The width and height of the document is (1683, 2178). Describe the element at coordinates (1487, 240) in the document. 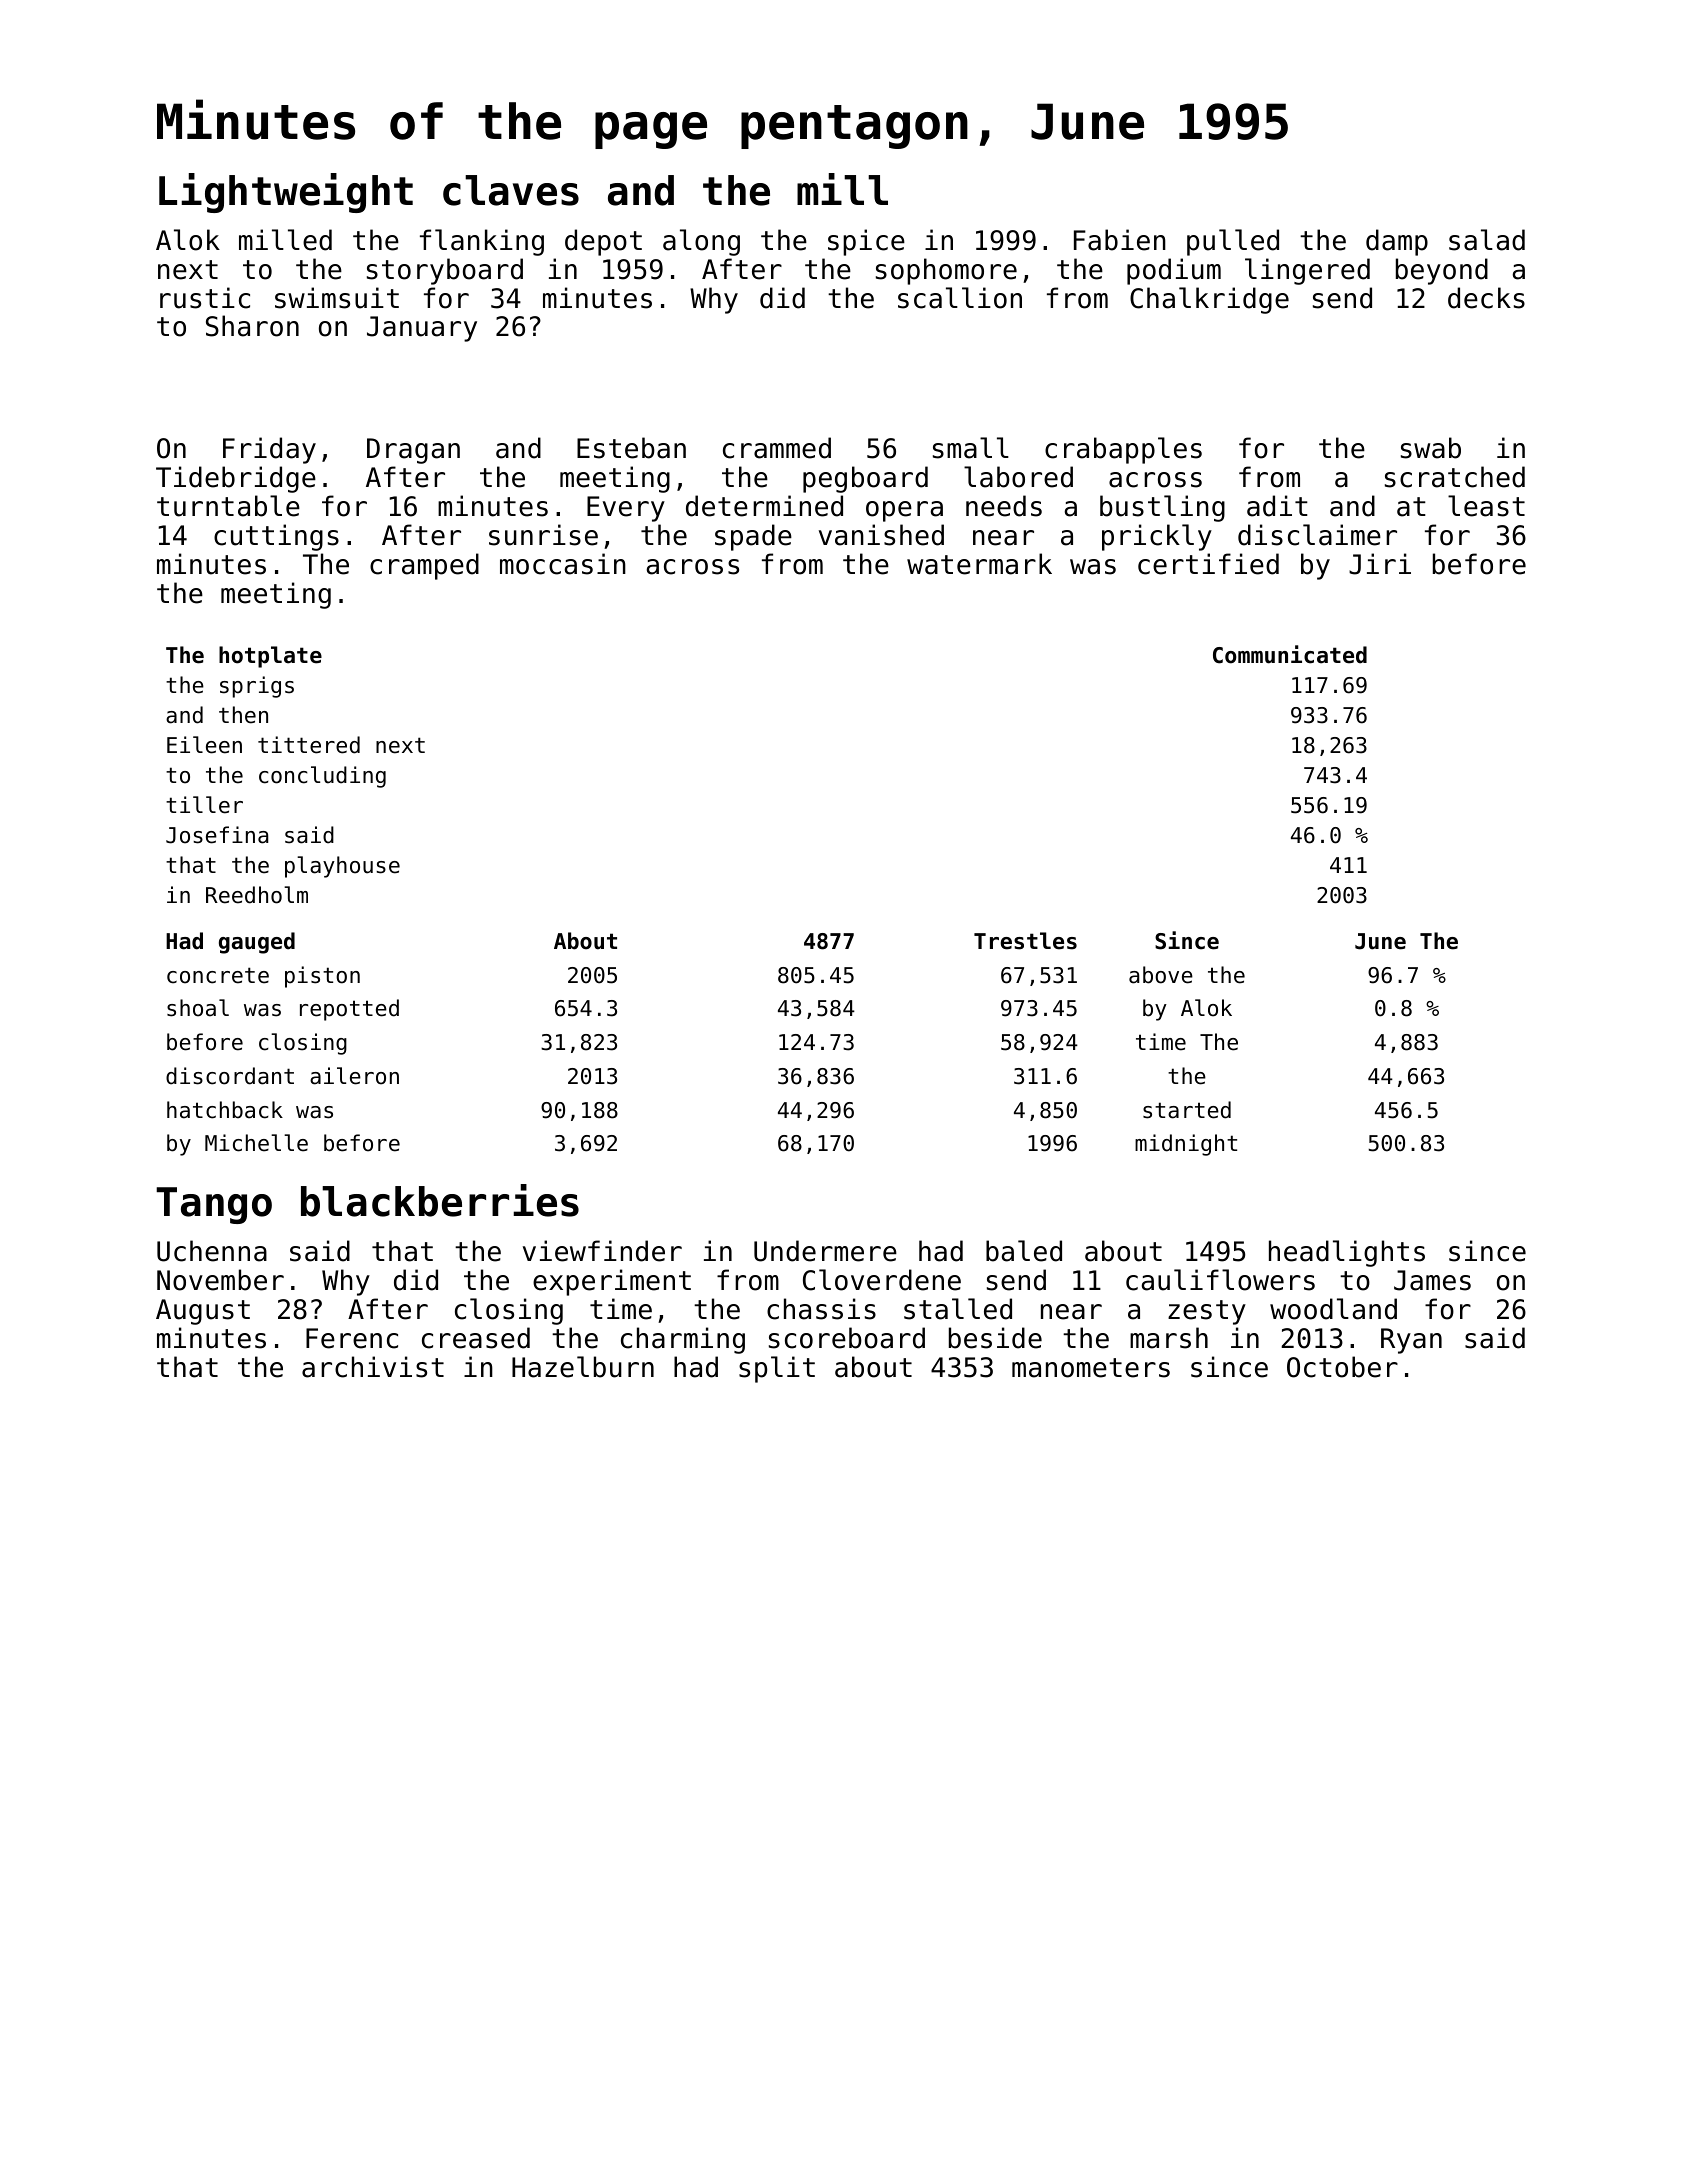

I see `salad` at that location.
